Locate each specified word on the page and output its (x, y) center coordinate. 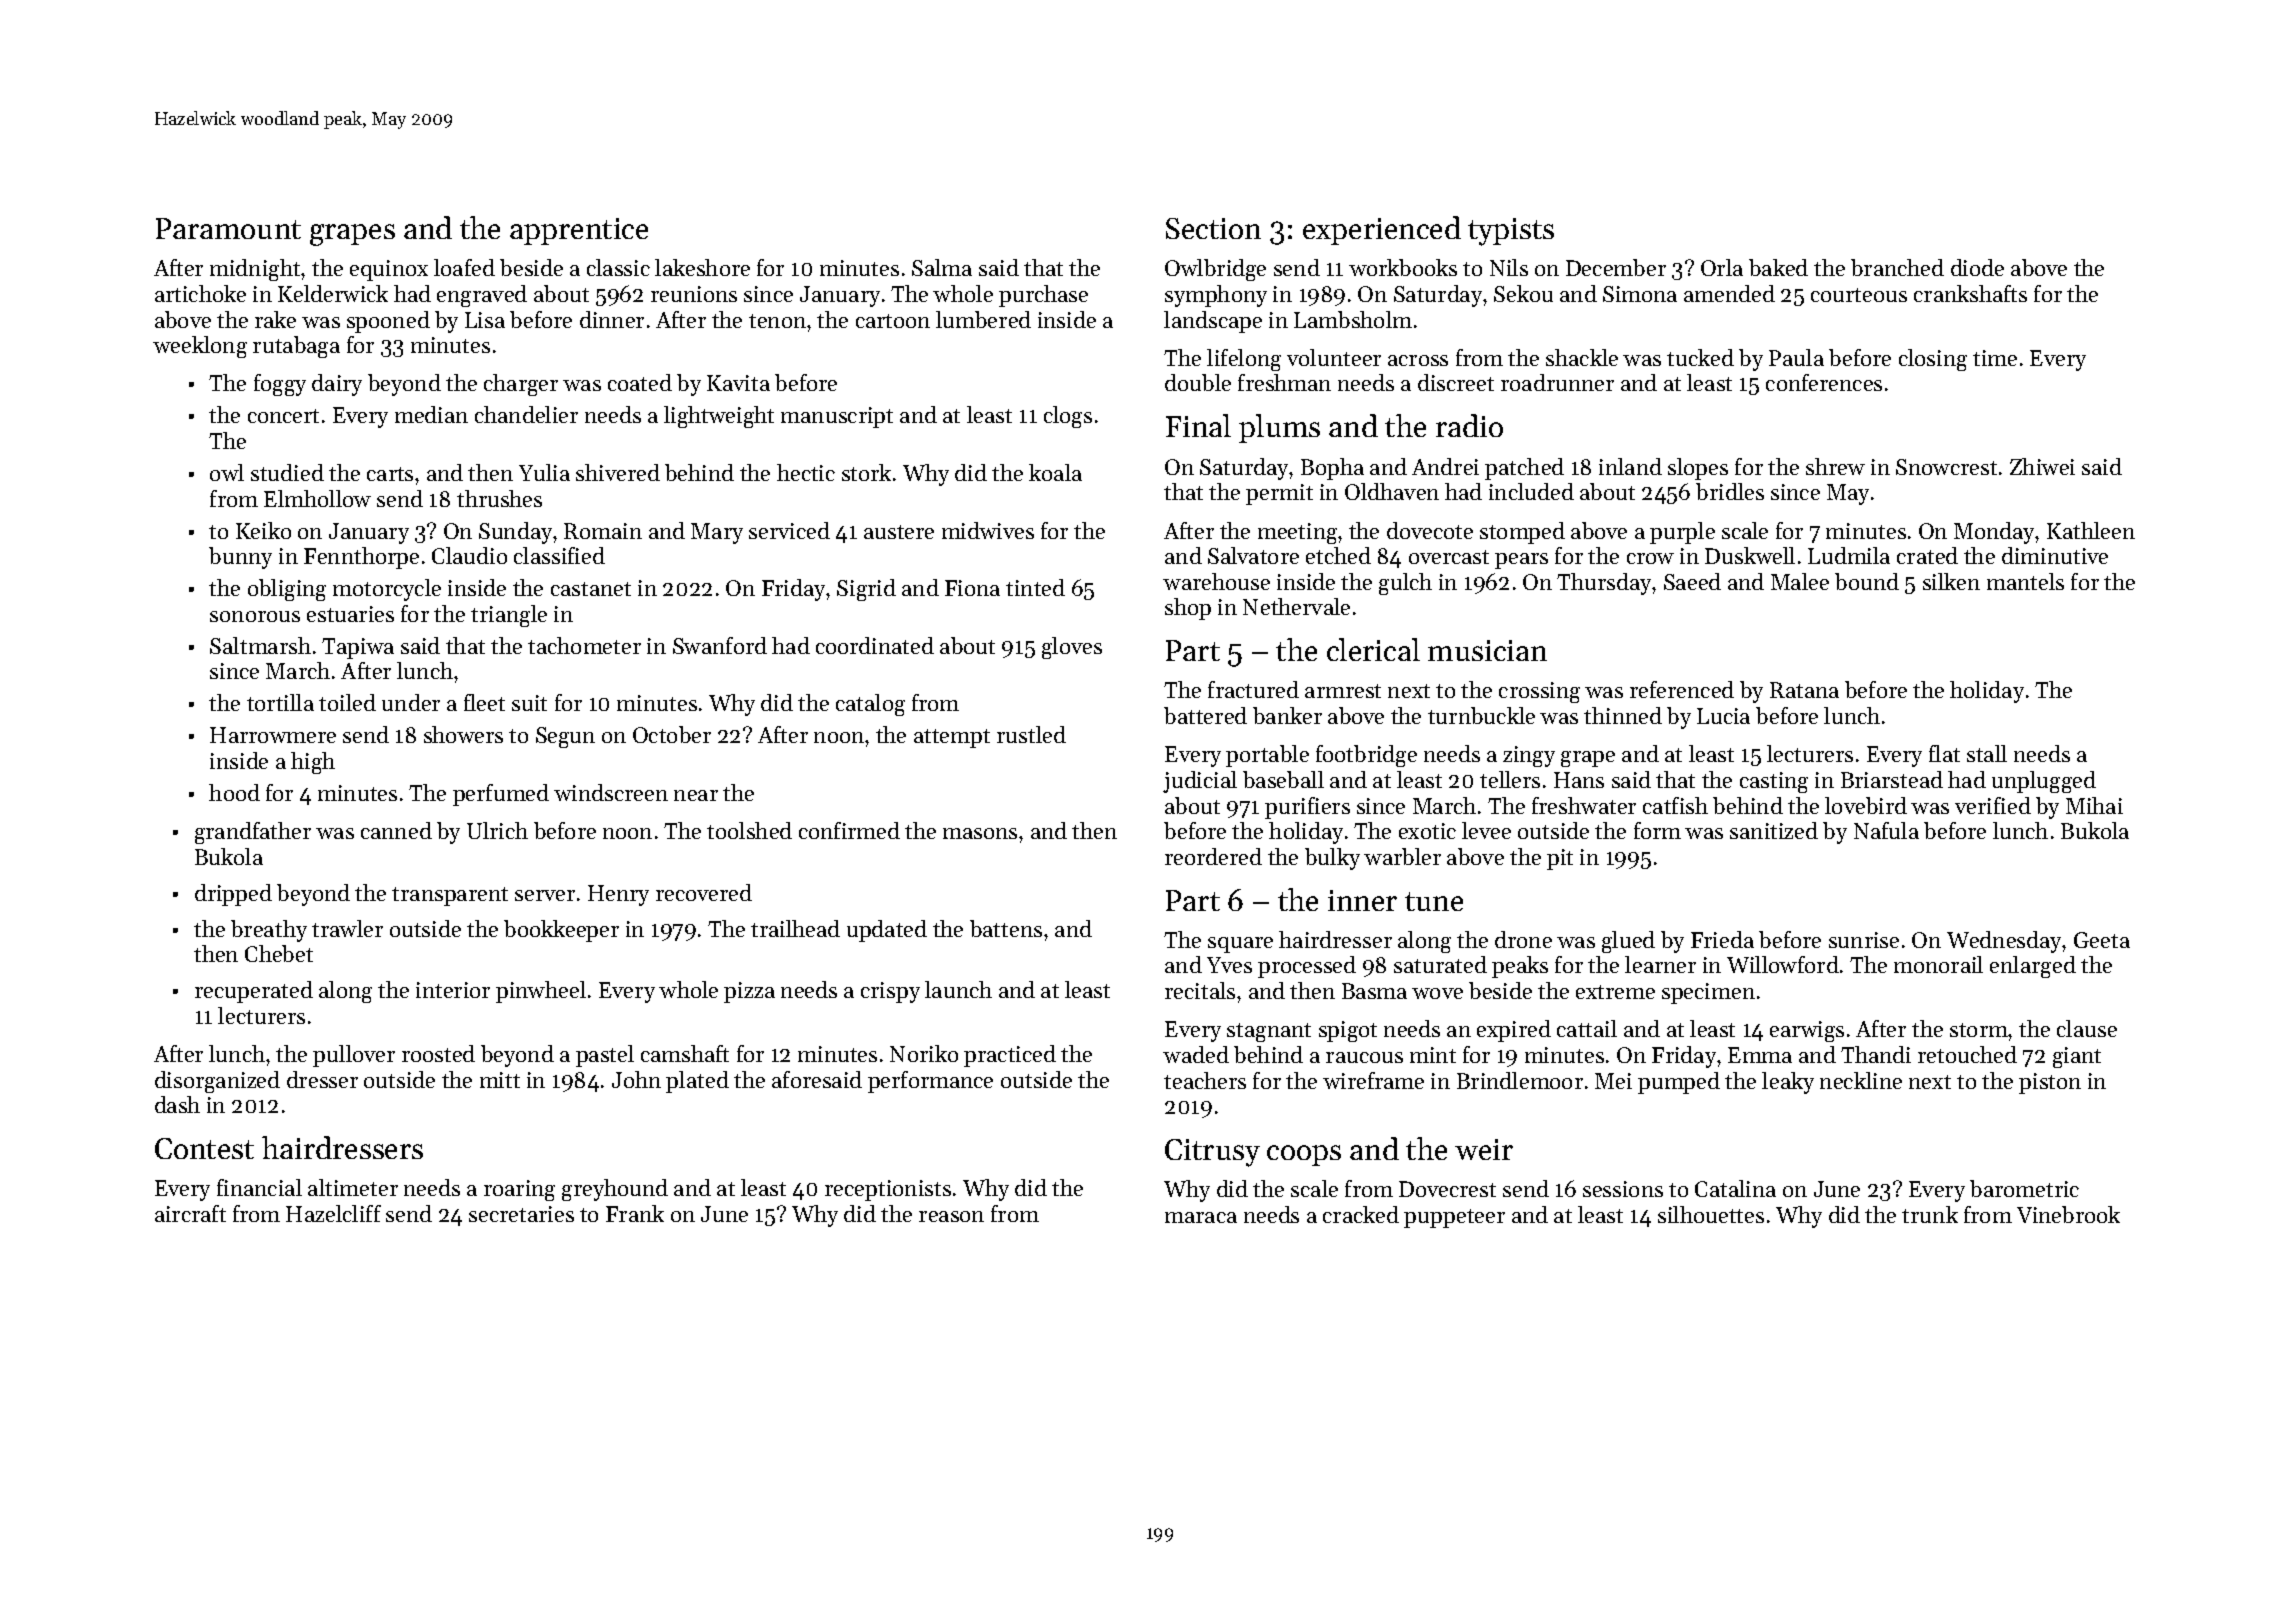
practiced (1010, 1056)
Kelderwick (333, 293)
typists (1511, 232)
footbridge (1366, 756)
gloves (1072, 648)
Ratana (1804, 690)
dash (177, 1104)
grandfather (253, 833)
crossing (1539, 692)
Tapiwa (358, 648)
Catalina (1735, 1188)
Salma (942, 267)
